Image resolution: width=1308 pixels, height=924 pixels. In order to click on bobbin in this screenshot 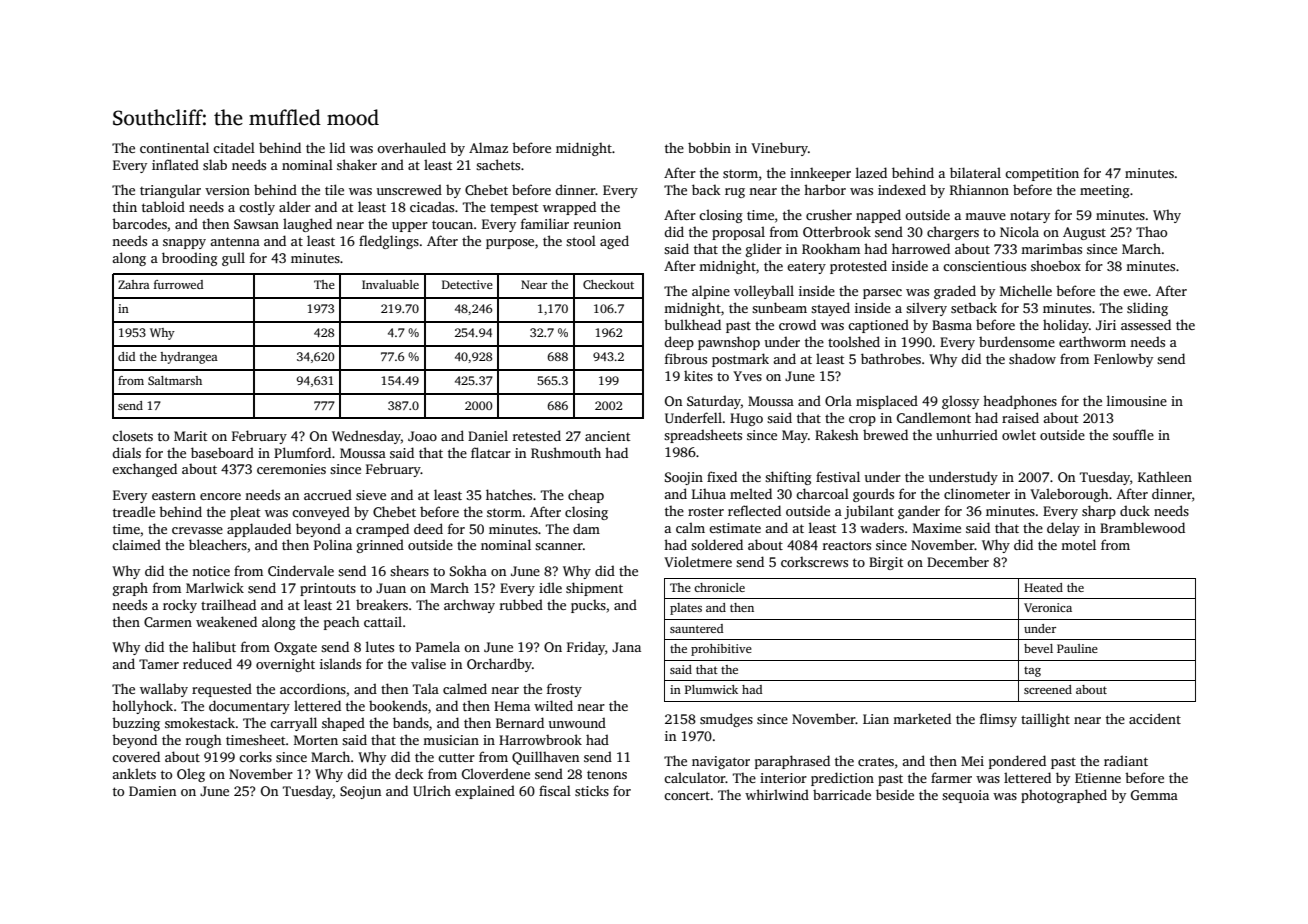, I will do `click(709, 147)`.
